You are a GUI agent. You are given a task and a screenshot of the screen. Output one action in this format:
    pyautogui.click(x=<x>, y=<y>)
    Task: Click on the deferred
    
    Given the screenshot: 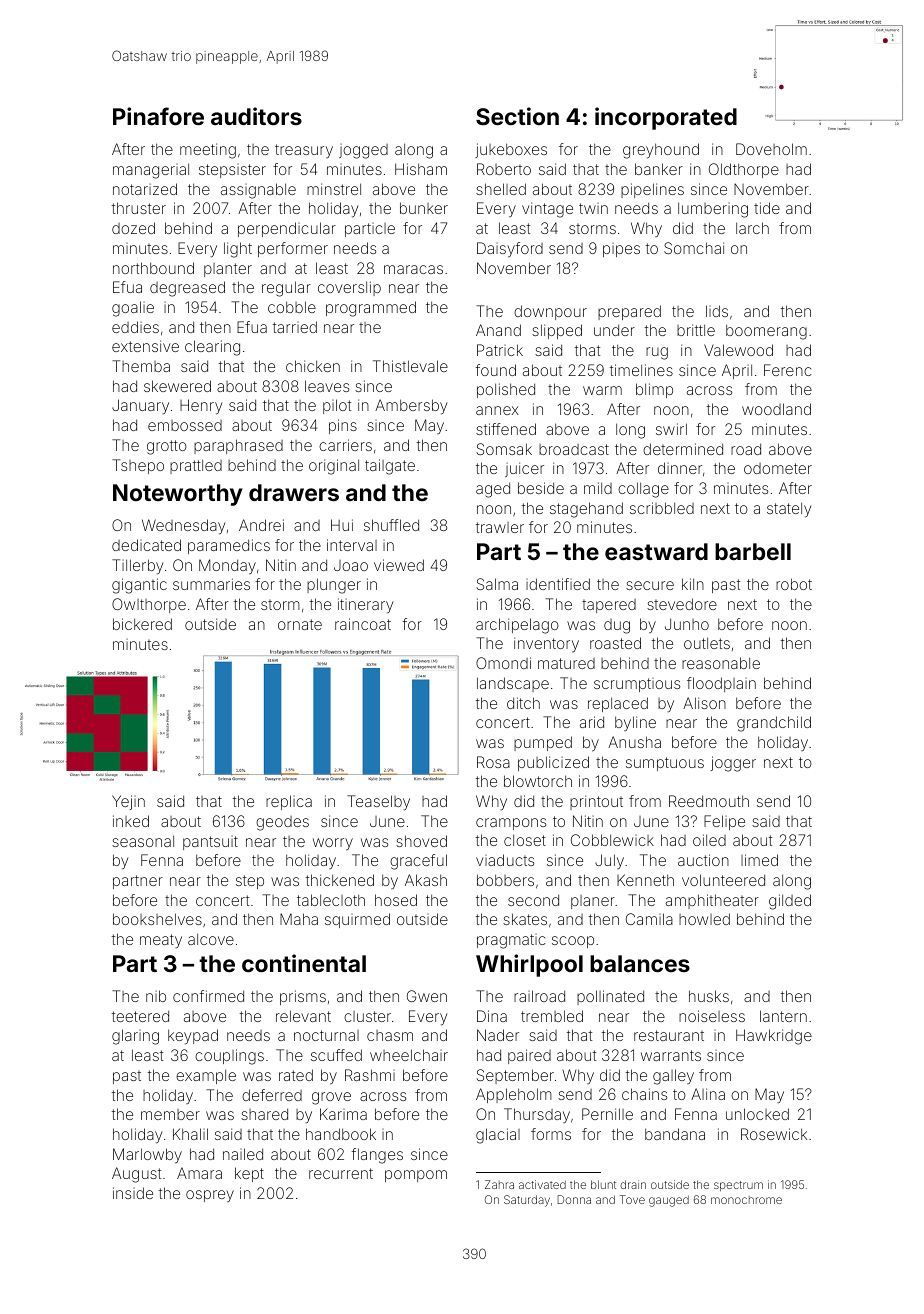 What is the action you would take?
    pyautogui.click(x=272, y=1095)
